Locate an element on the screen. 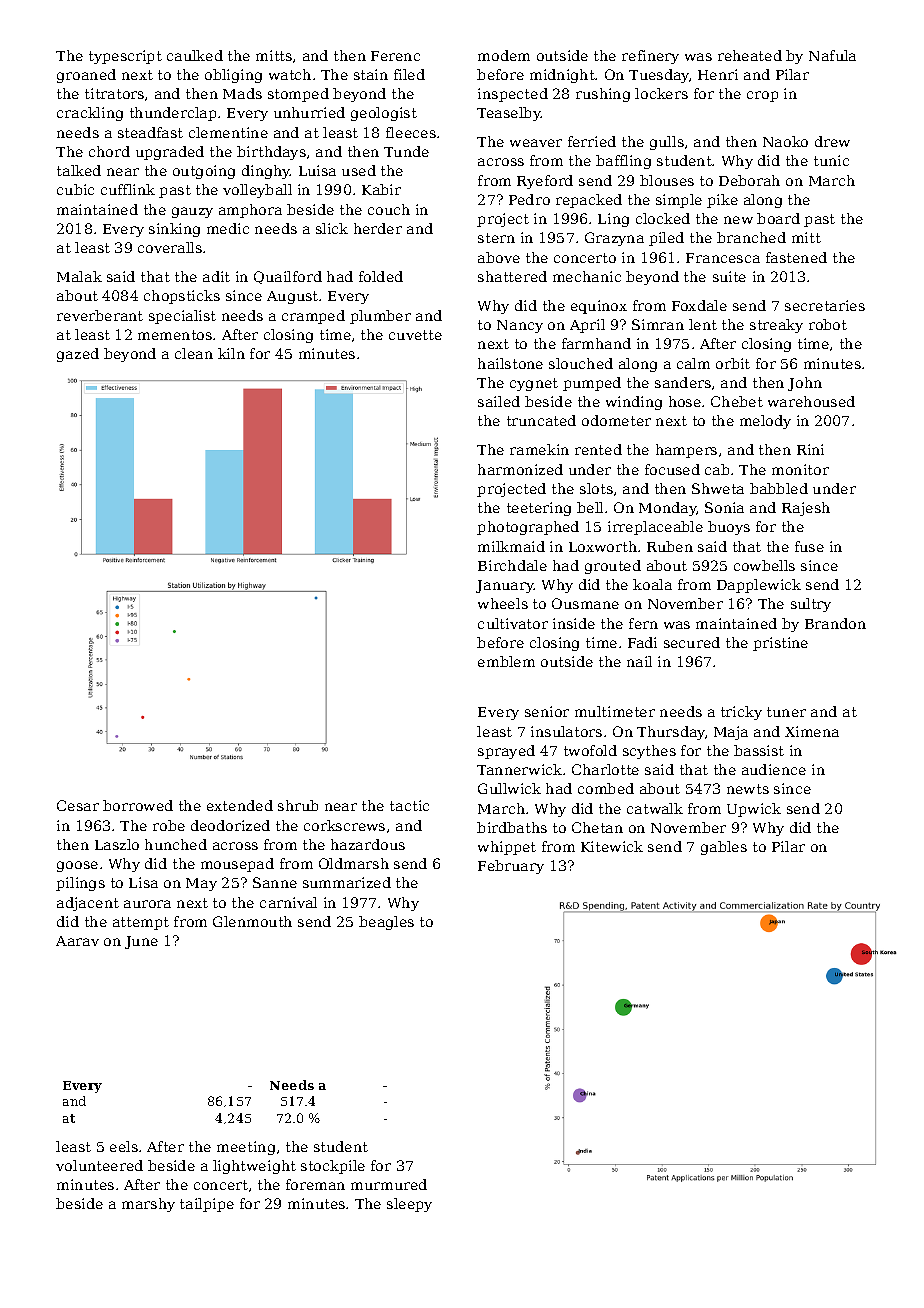 Image resolution: width=924 pixels, height=1308 pixels. deodorized is located at coordinates (230, 825).
